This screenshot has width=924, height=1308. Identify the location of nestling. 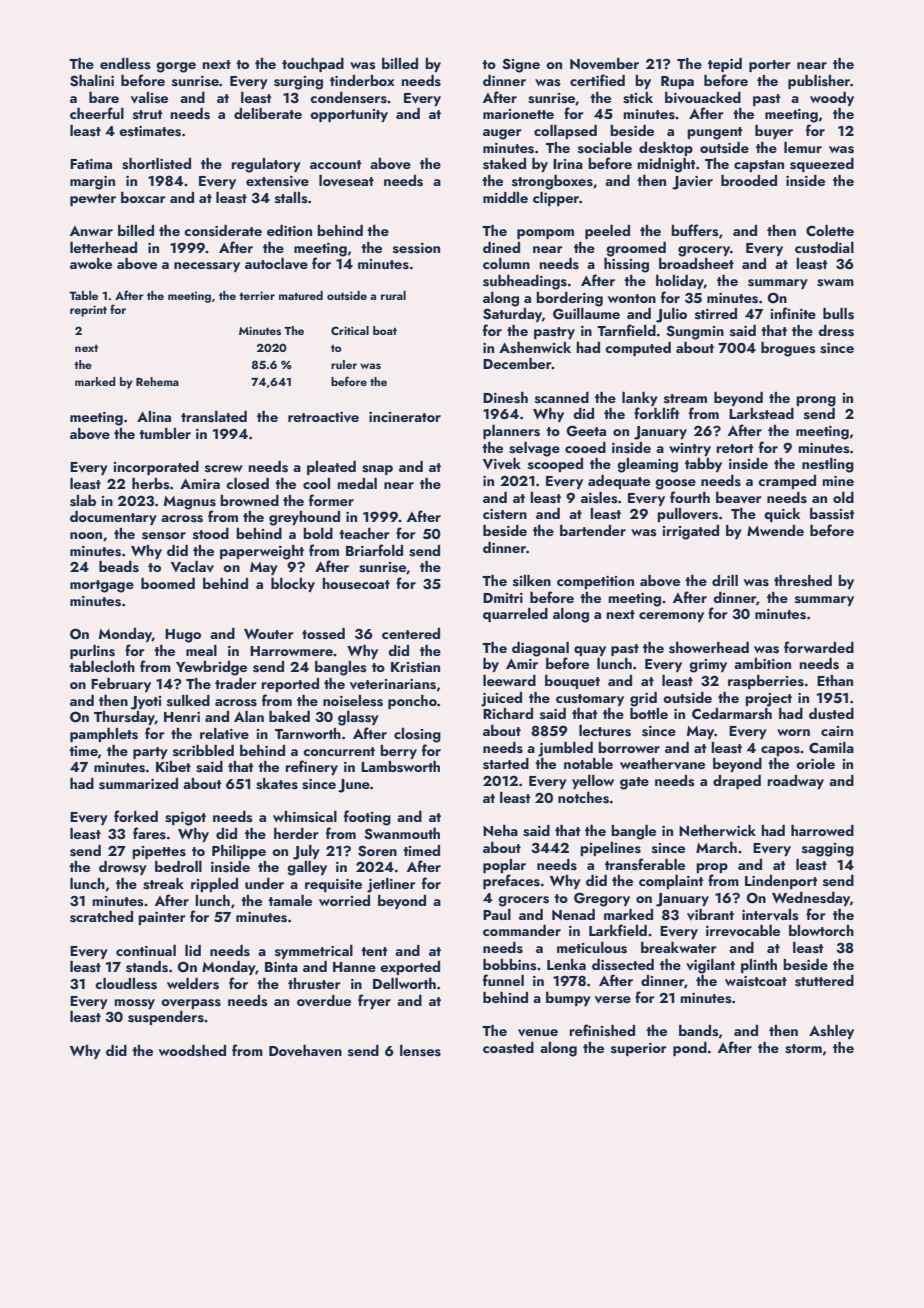
(828, 465).
